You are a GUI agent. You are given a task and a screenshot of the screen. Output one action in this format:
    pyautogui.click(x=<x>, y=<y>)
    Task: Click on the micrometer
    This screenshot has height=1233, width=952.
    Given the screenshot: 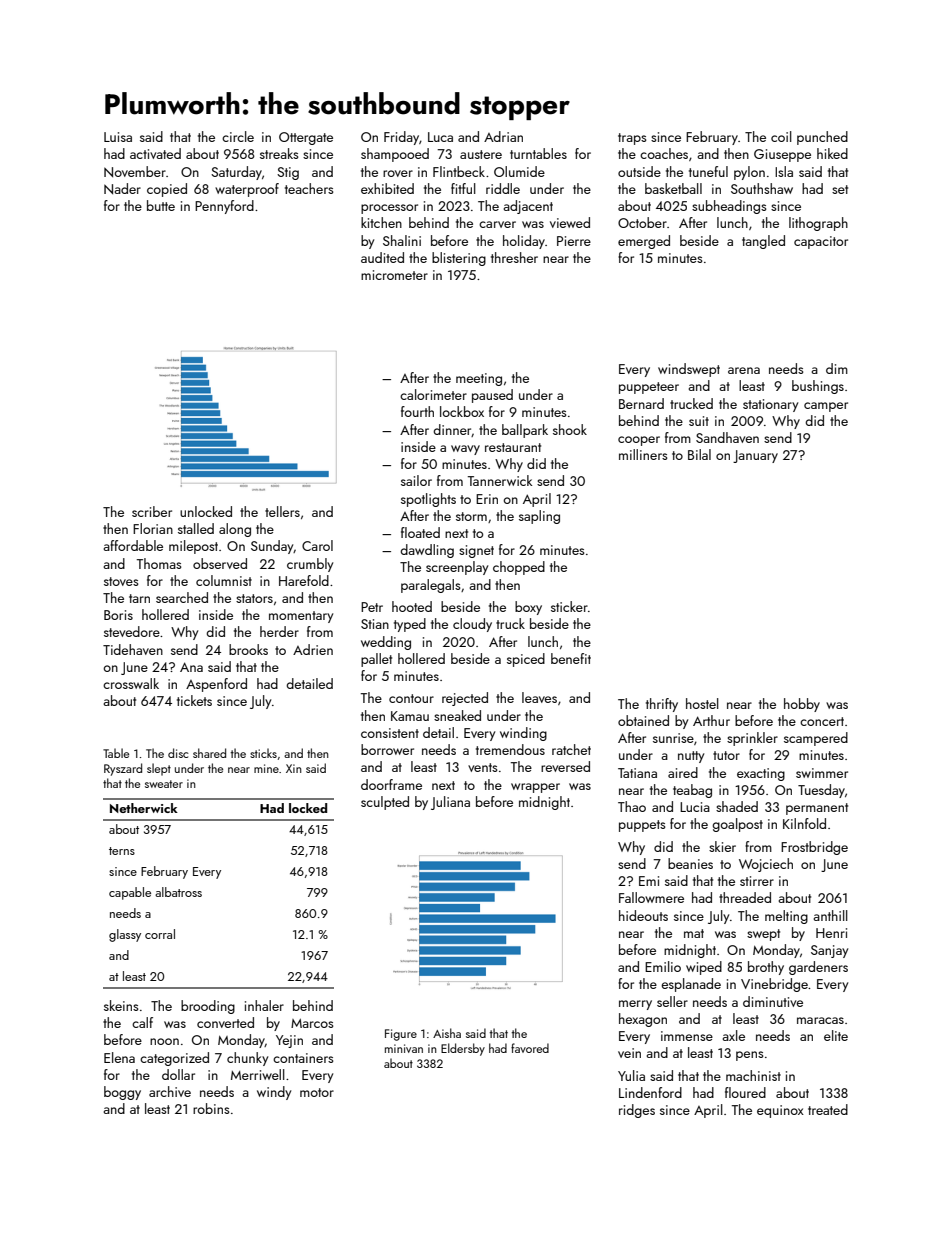 What is the action you would take?
    pyautogui.click(x=394, y=275)
